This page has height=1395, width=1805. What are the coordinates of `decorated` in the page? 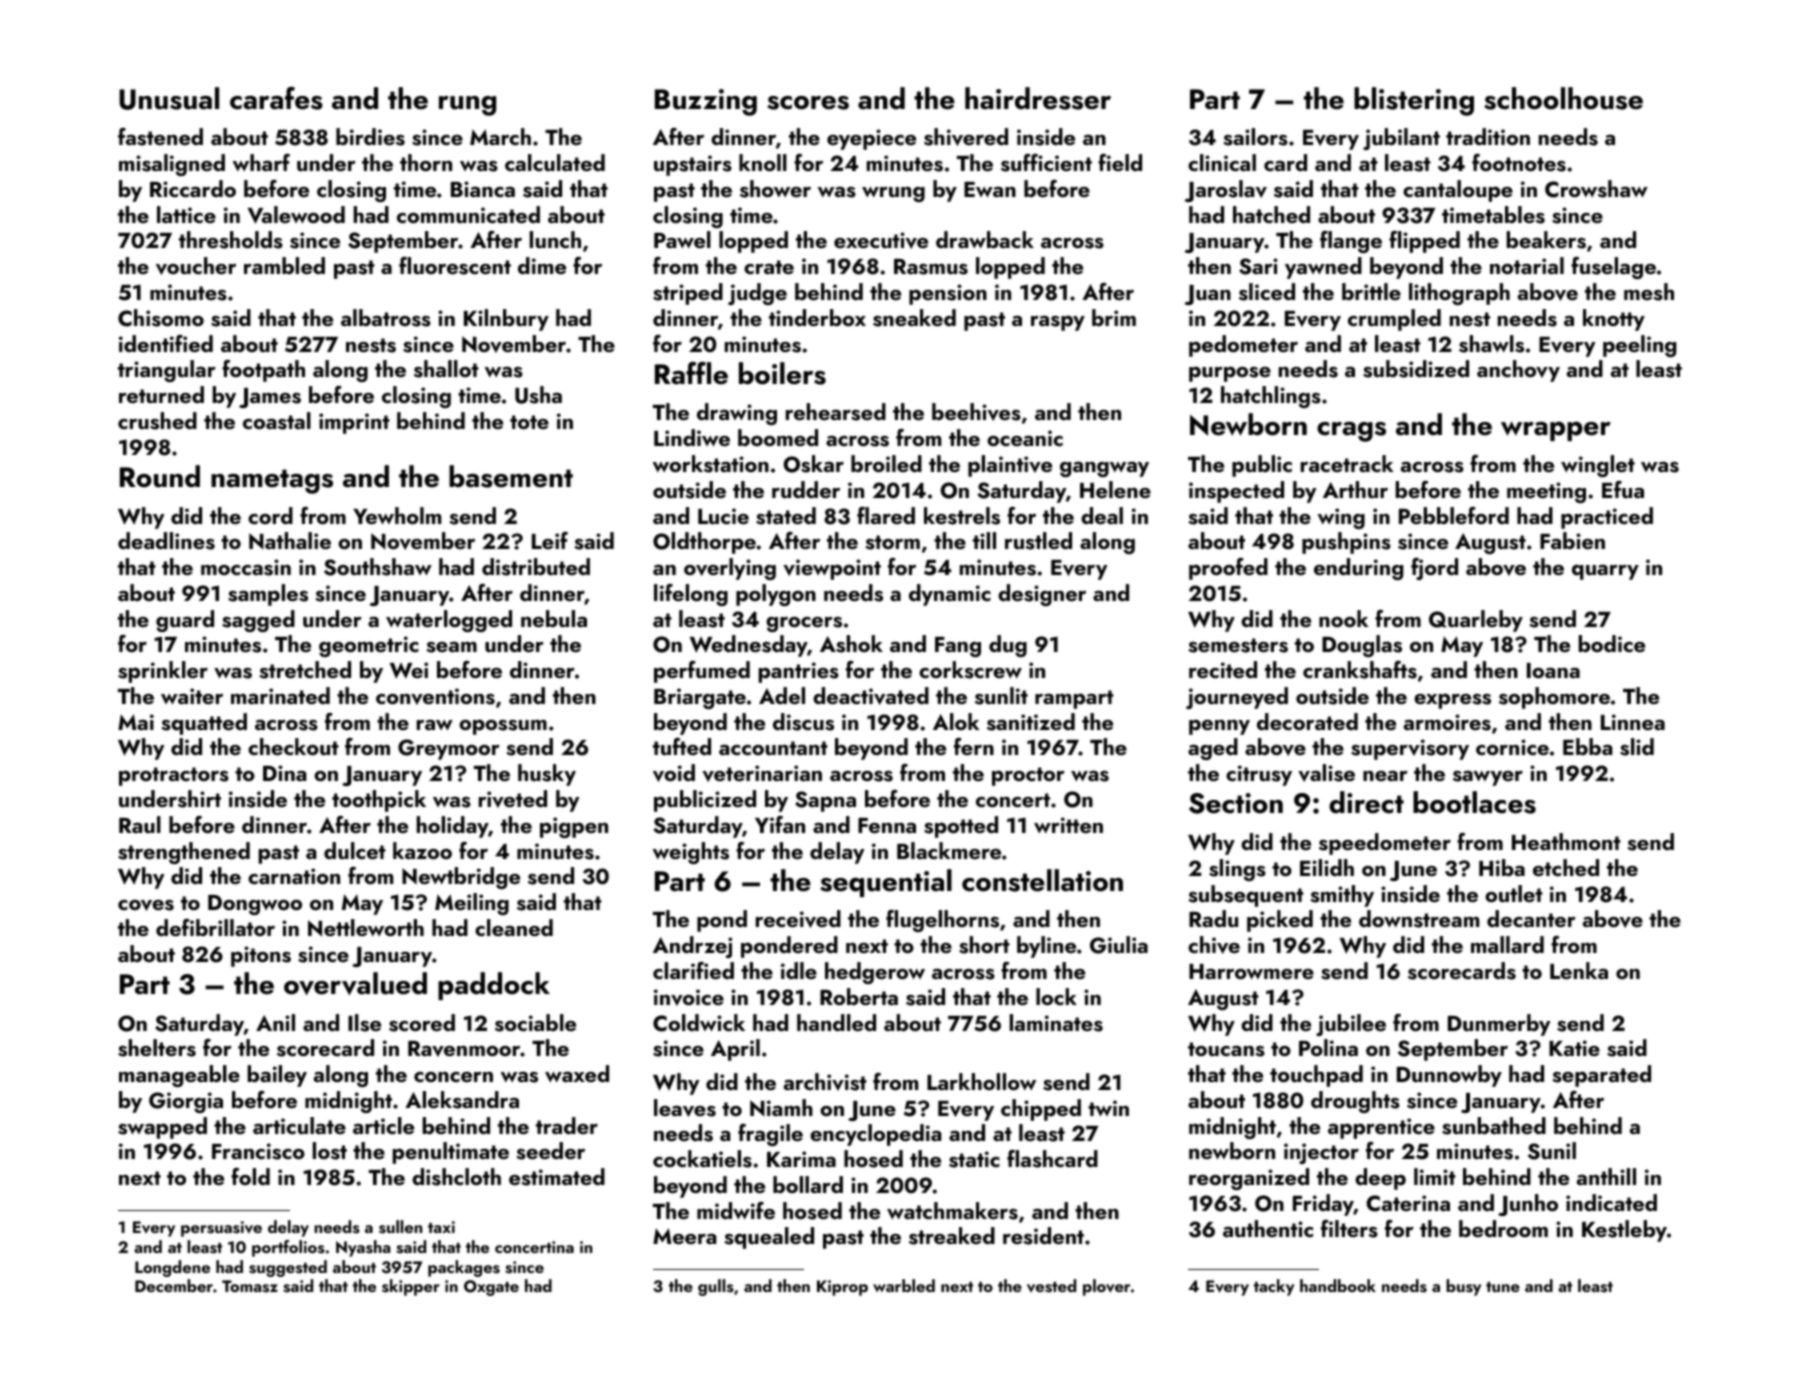 It's located at (1307, 721).
